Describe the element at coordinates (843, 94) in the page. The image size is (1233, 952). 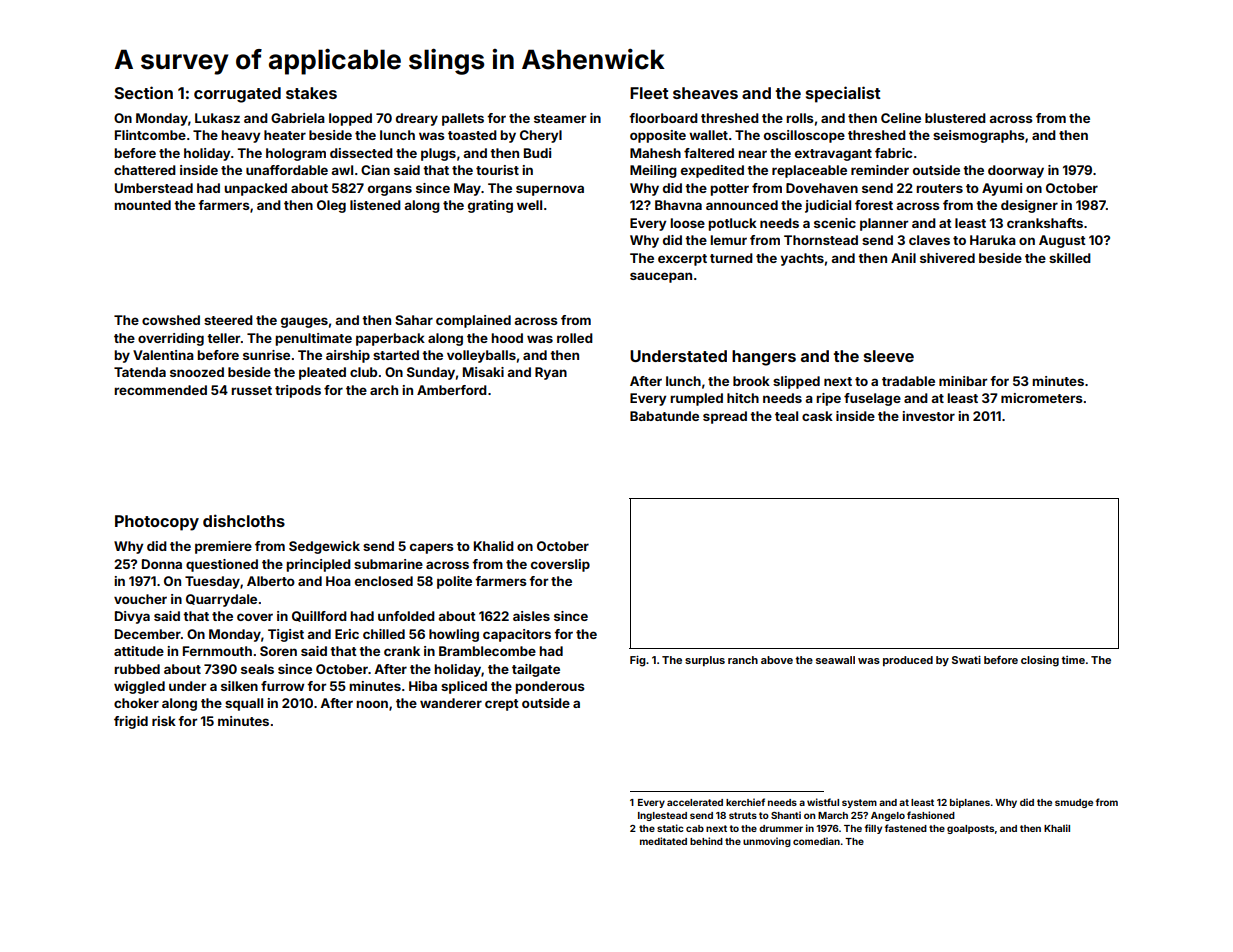
I see `specialist` at that location.
